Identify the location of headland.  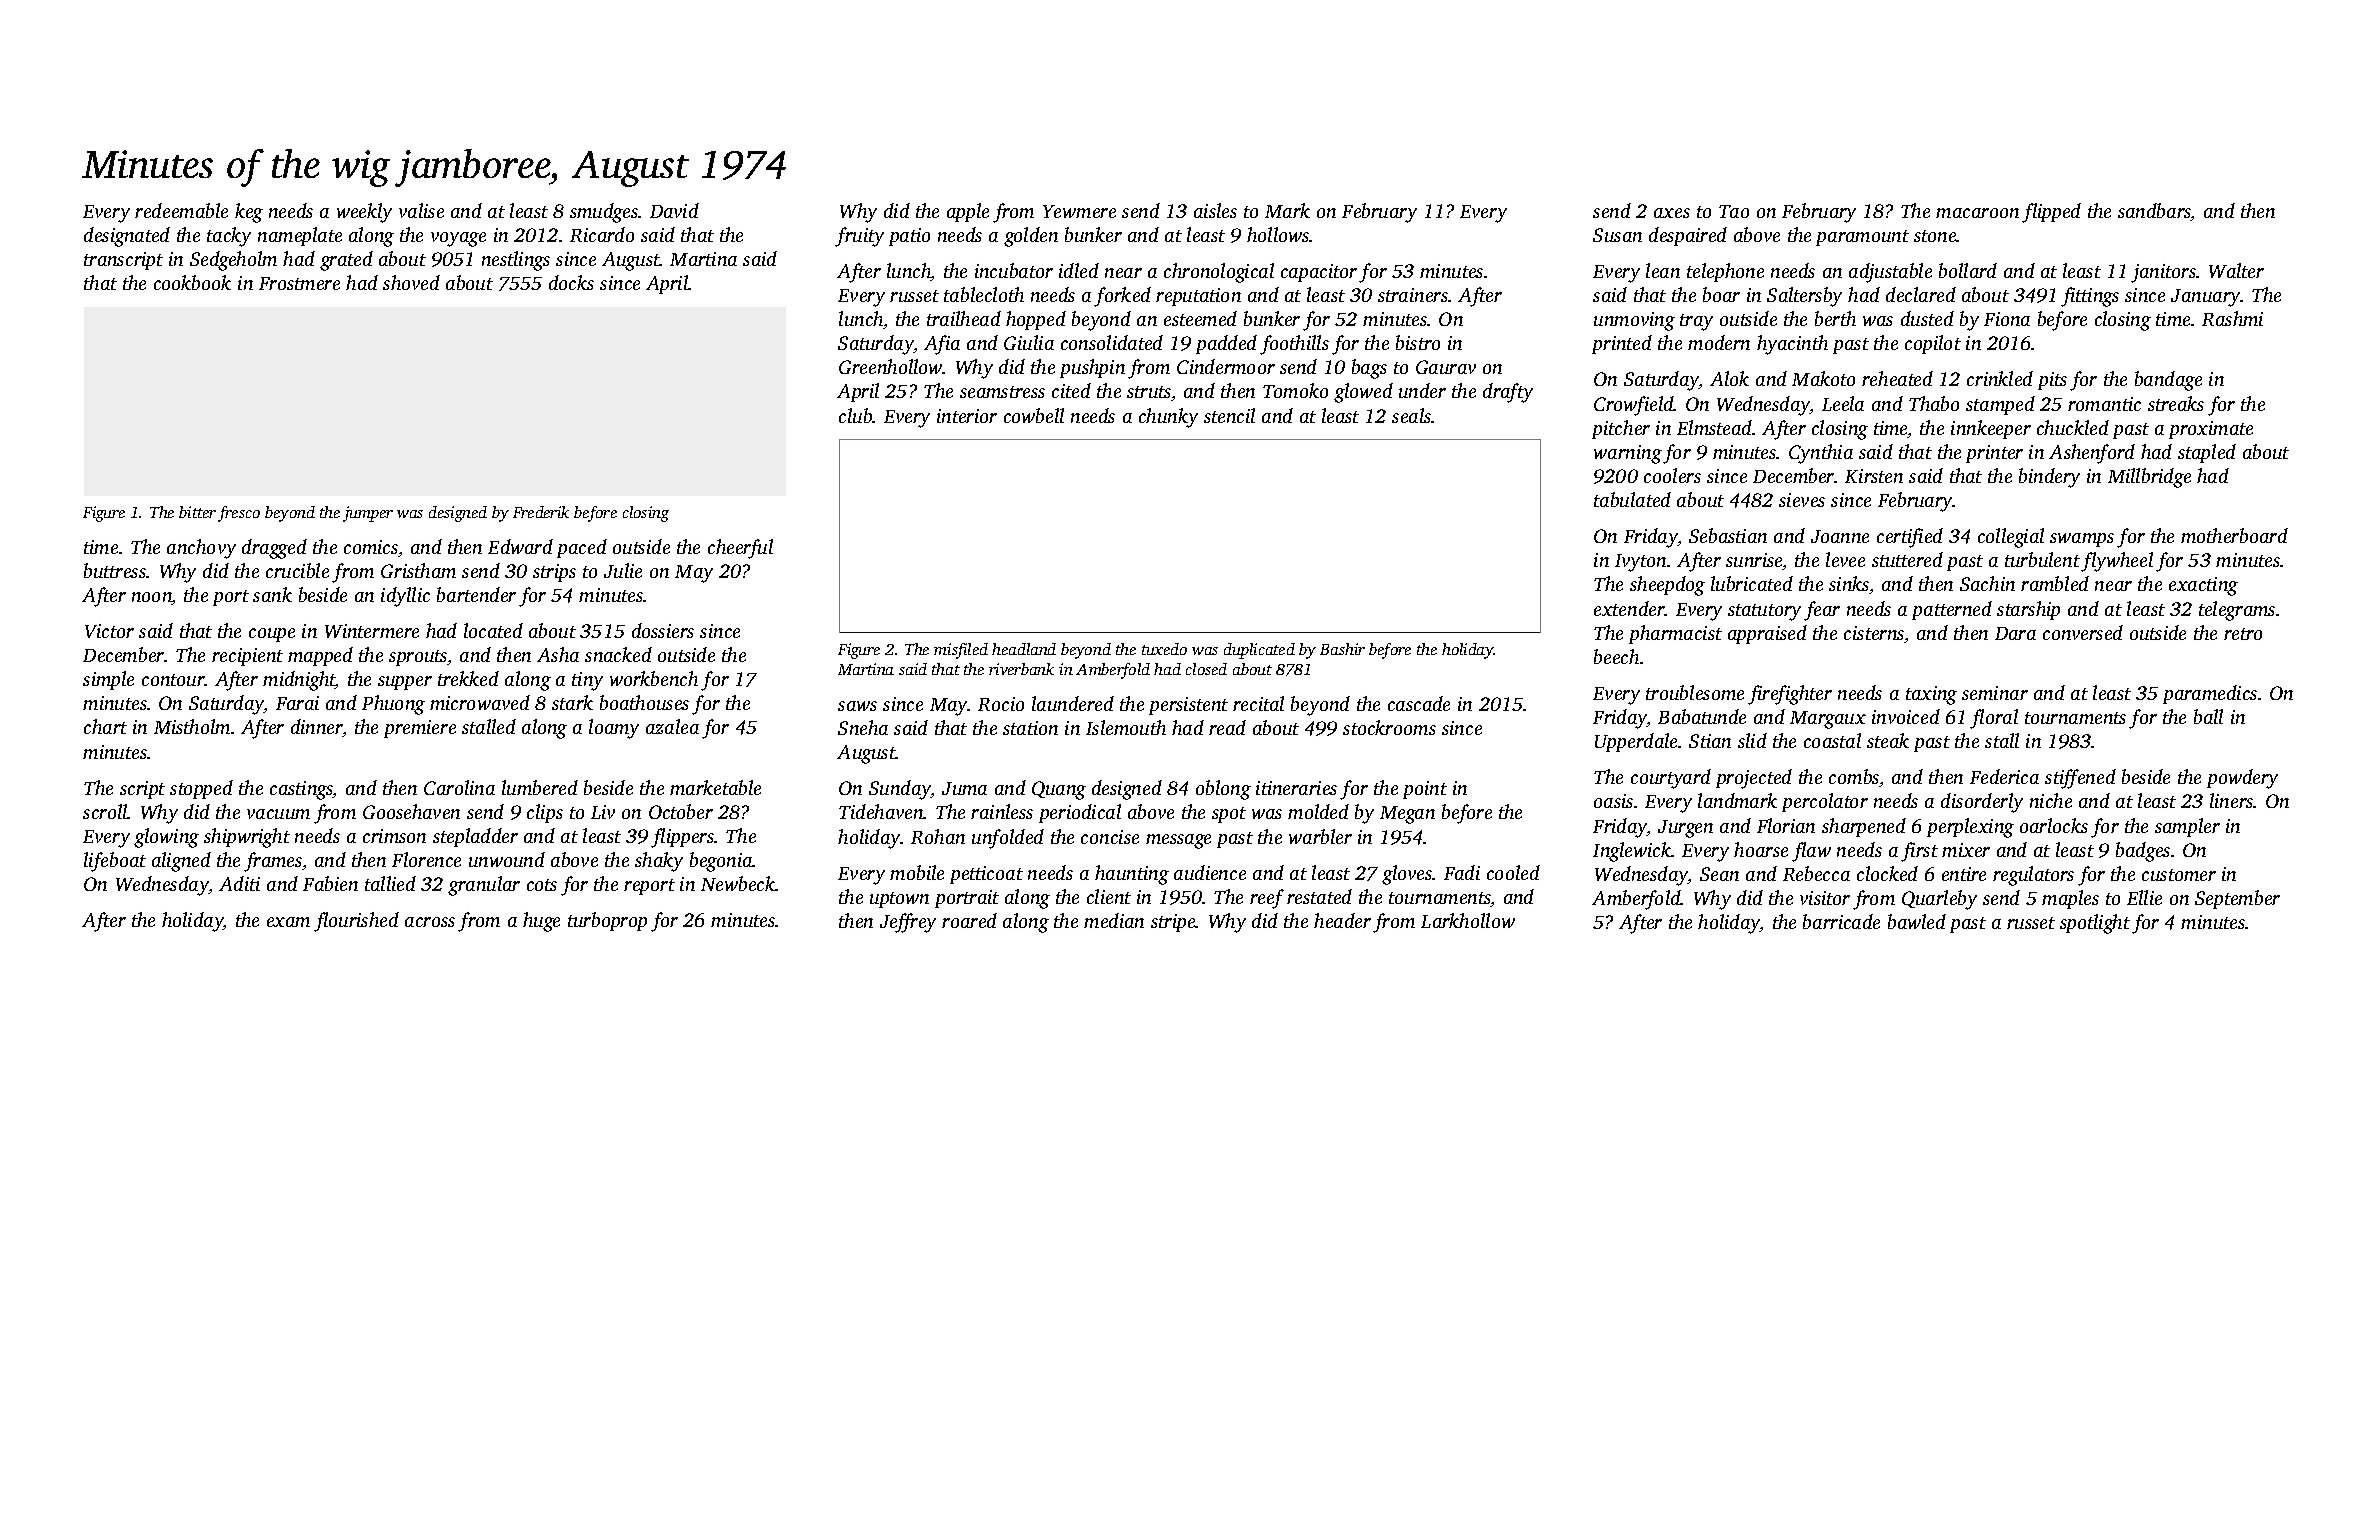
(1024, 649).
